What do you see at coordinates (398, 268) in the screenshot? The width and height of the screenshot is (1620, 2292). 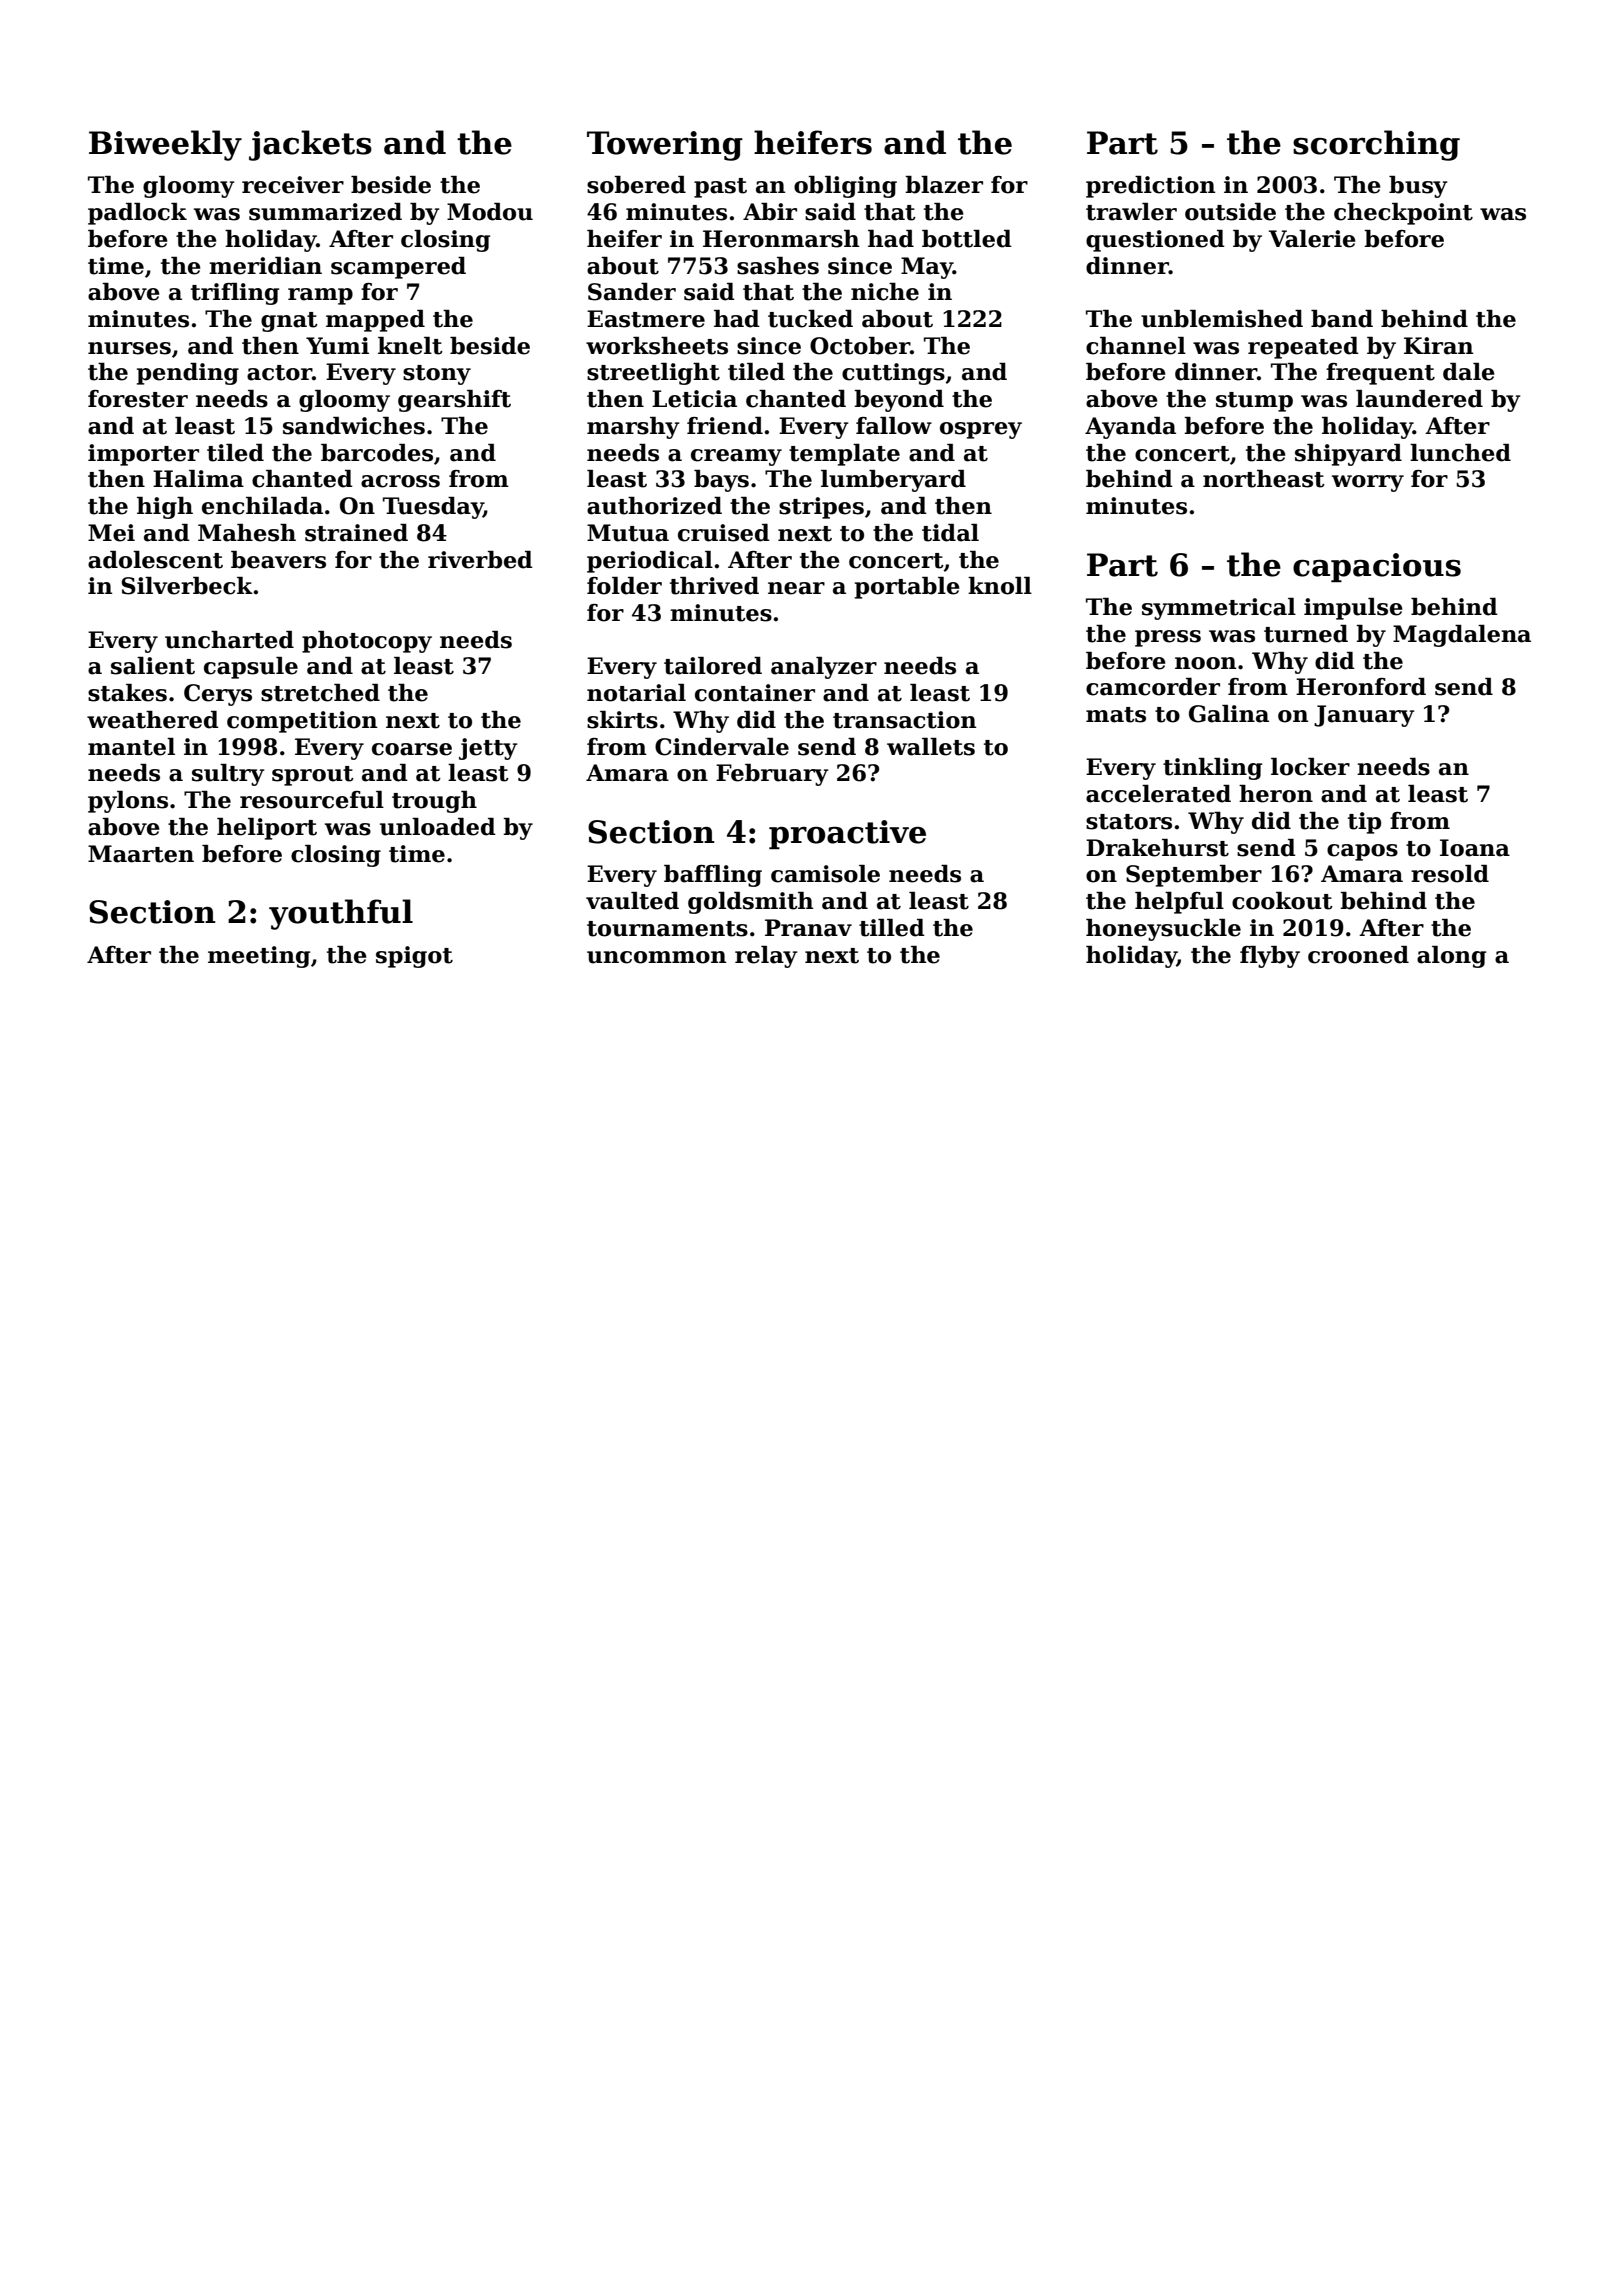 I see `scampered` at bounding box center [398, 268].
